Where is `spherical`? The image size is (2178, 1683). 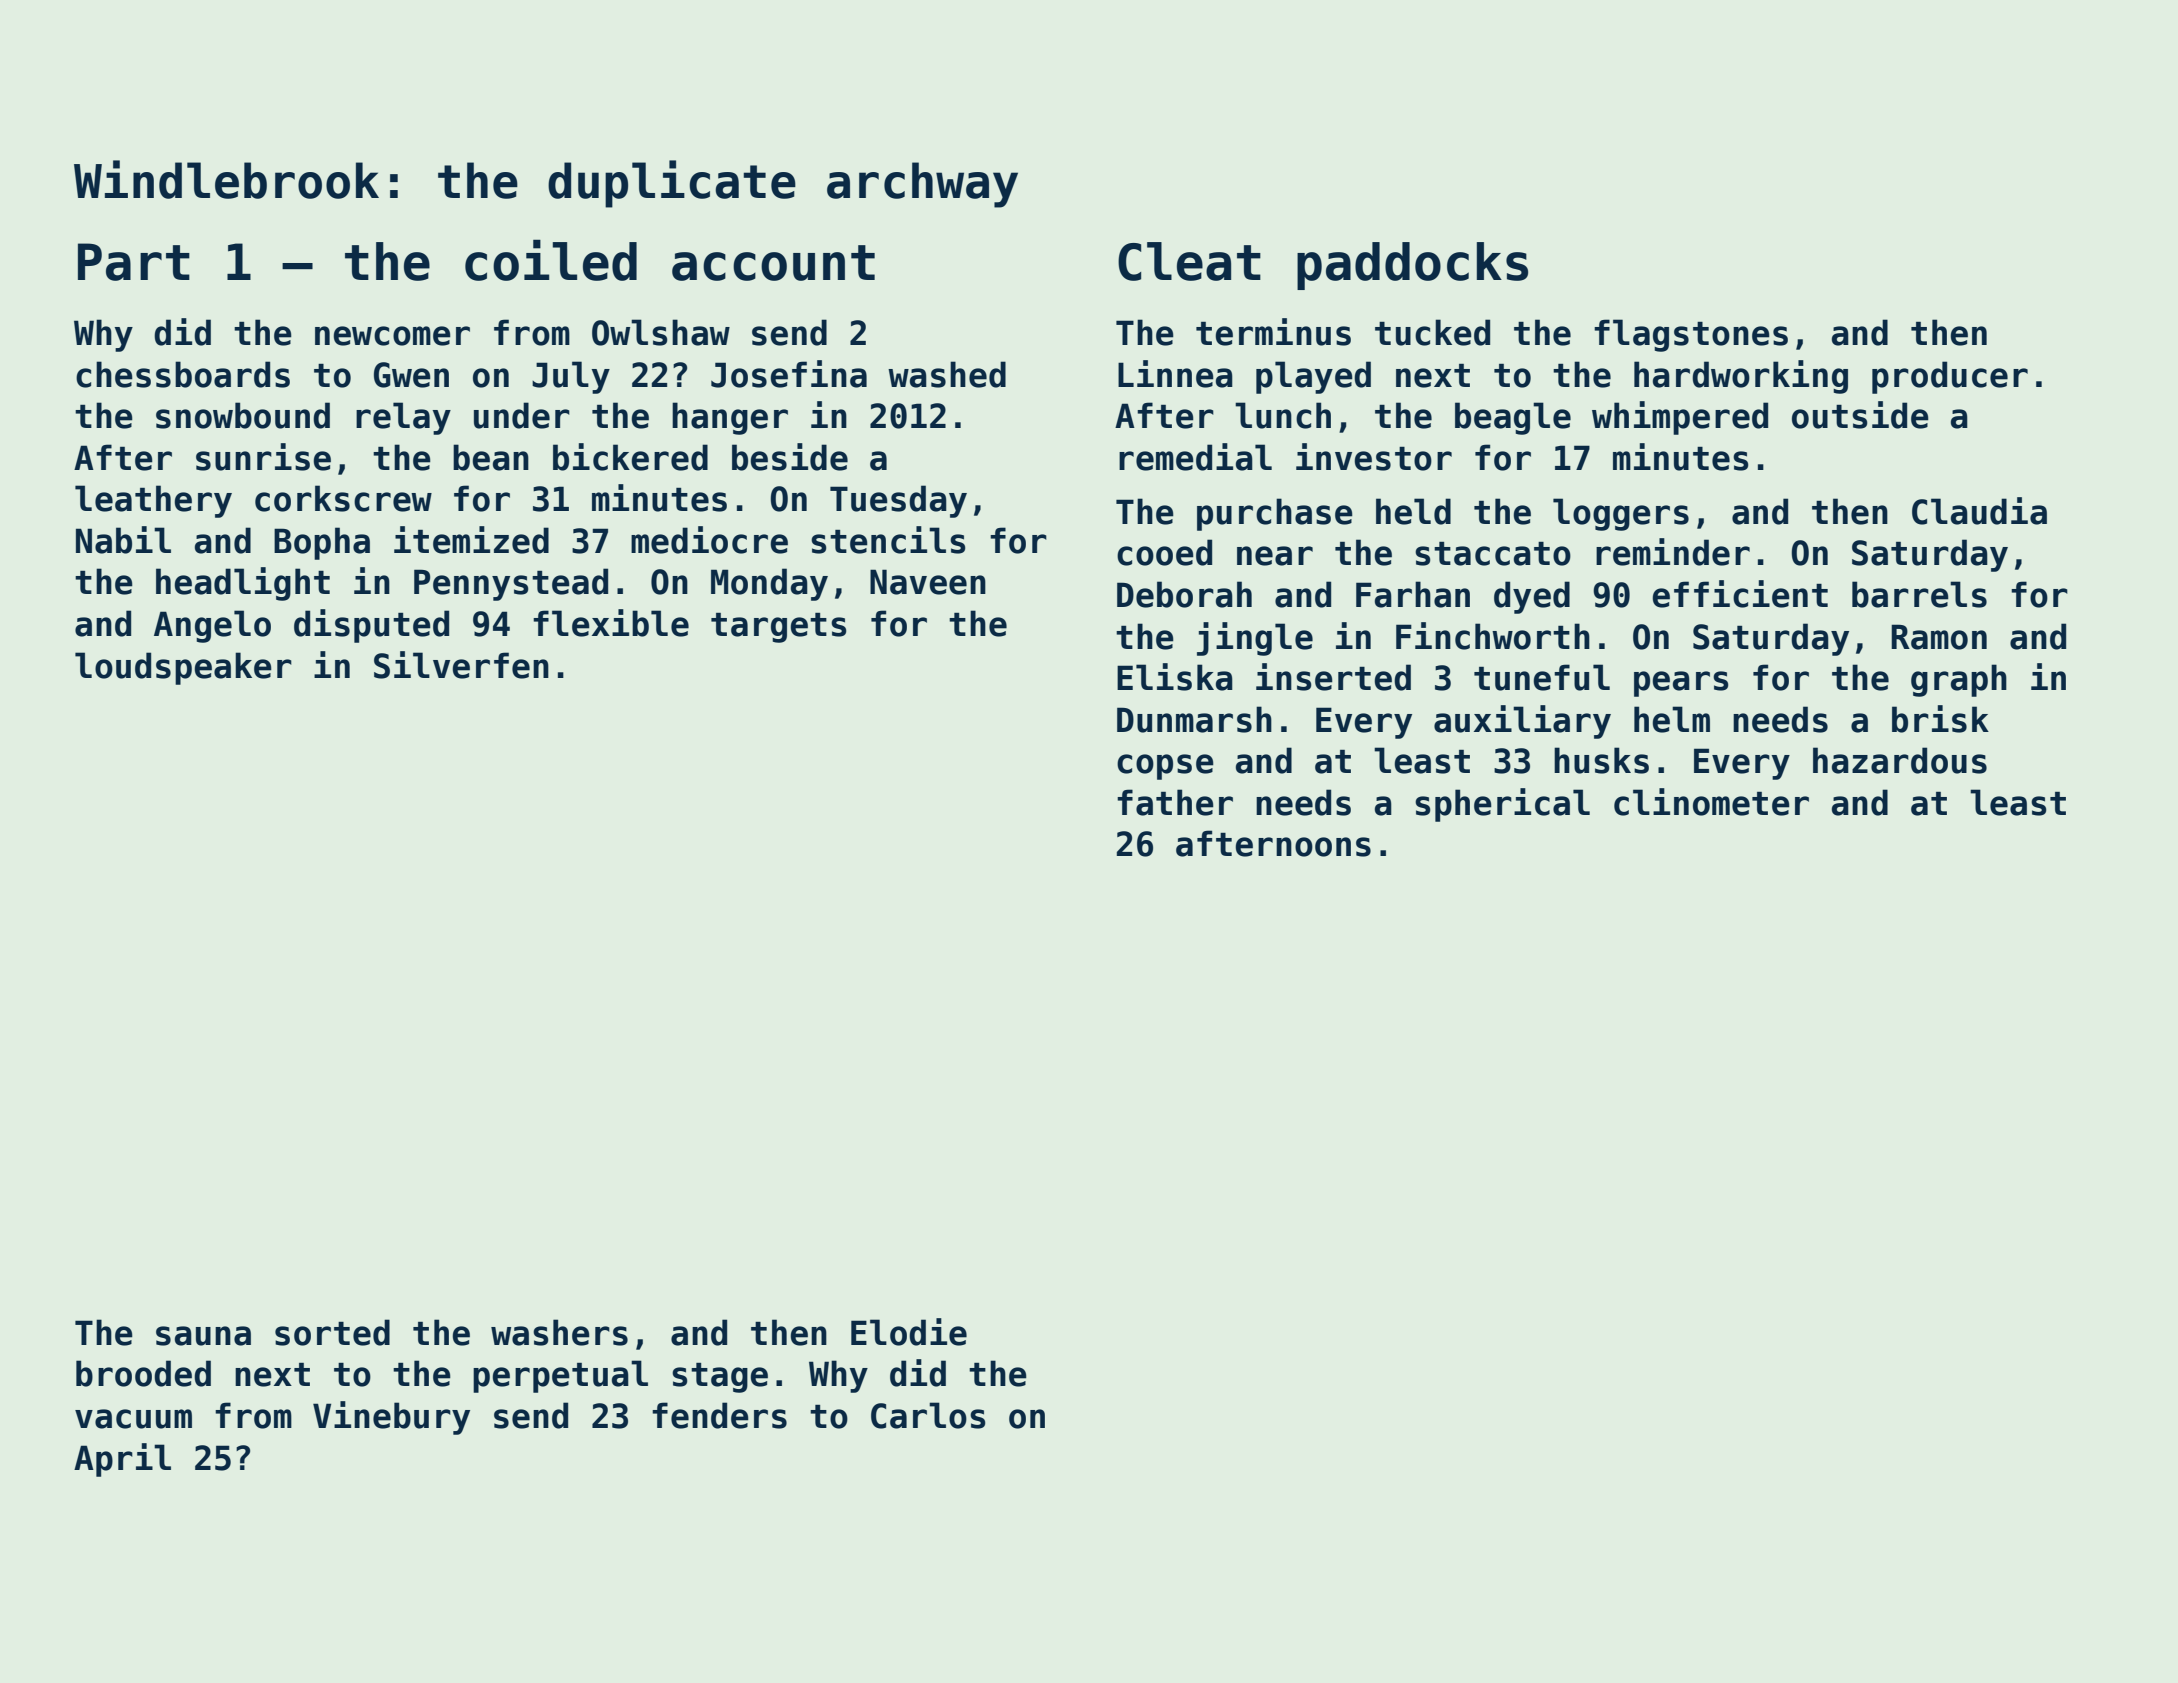
spherical is located at coordinates (1502, 805).
